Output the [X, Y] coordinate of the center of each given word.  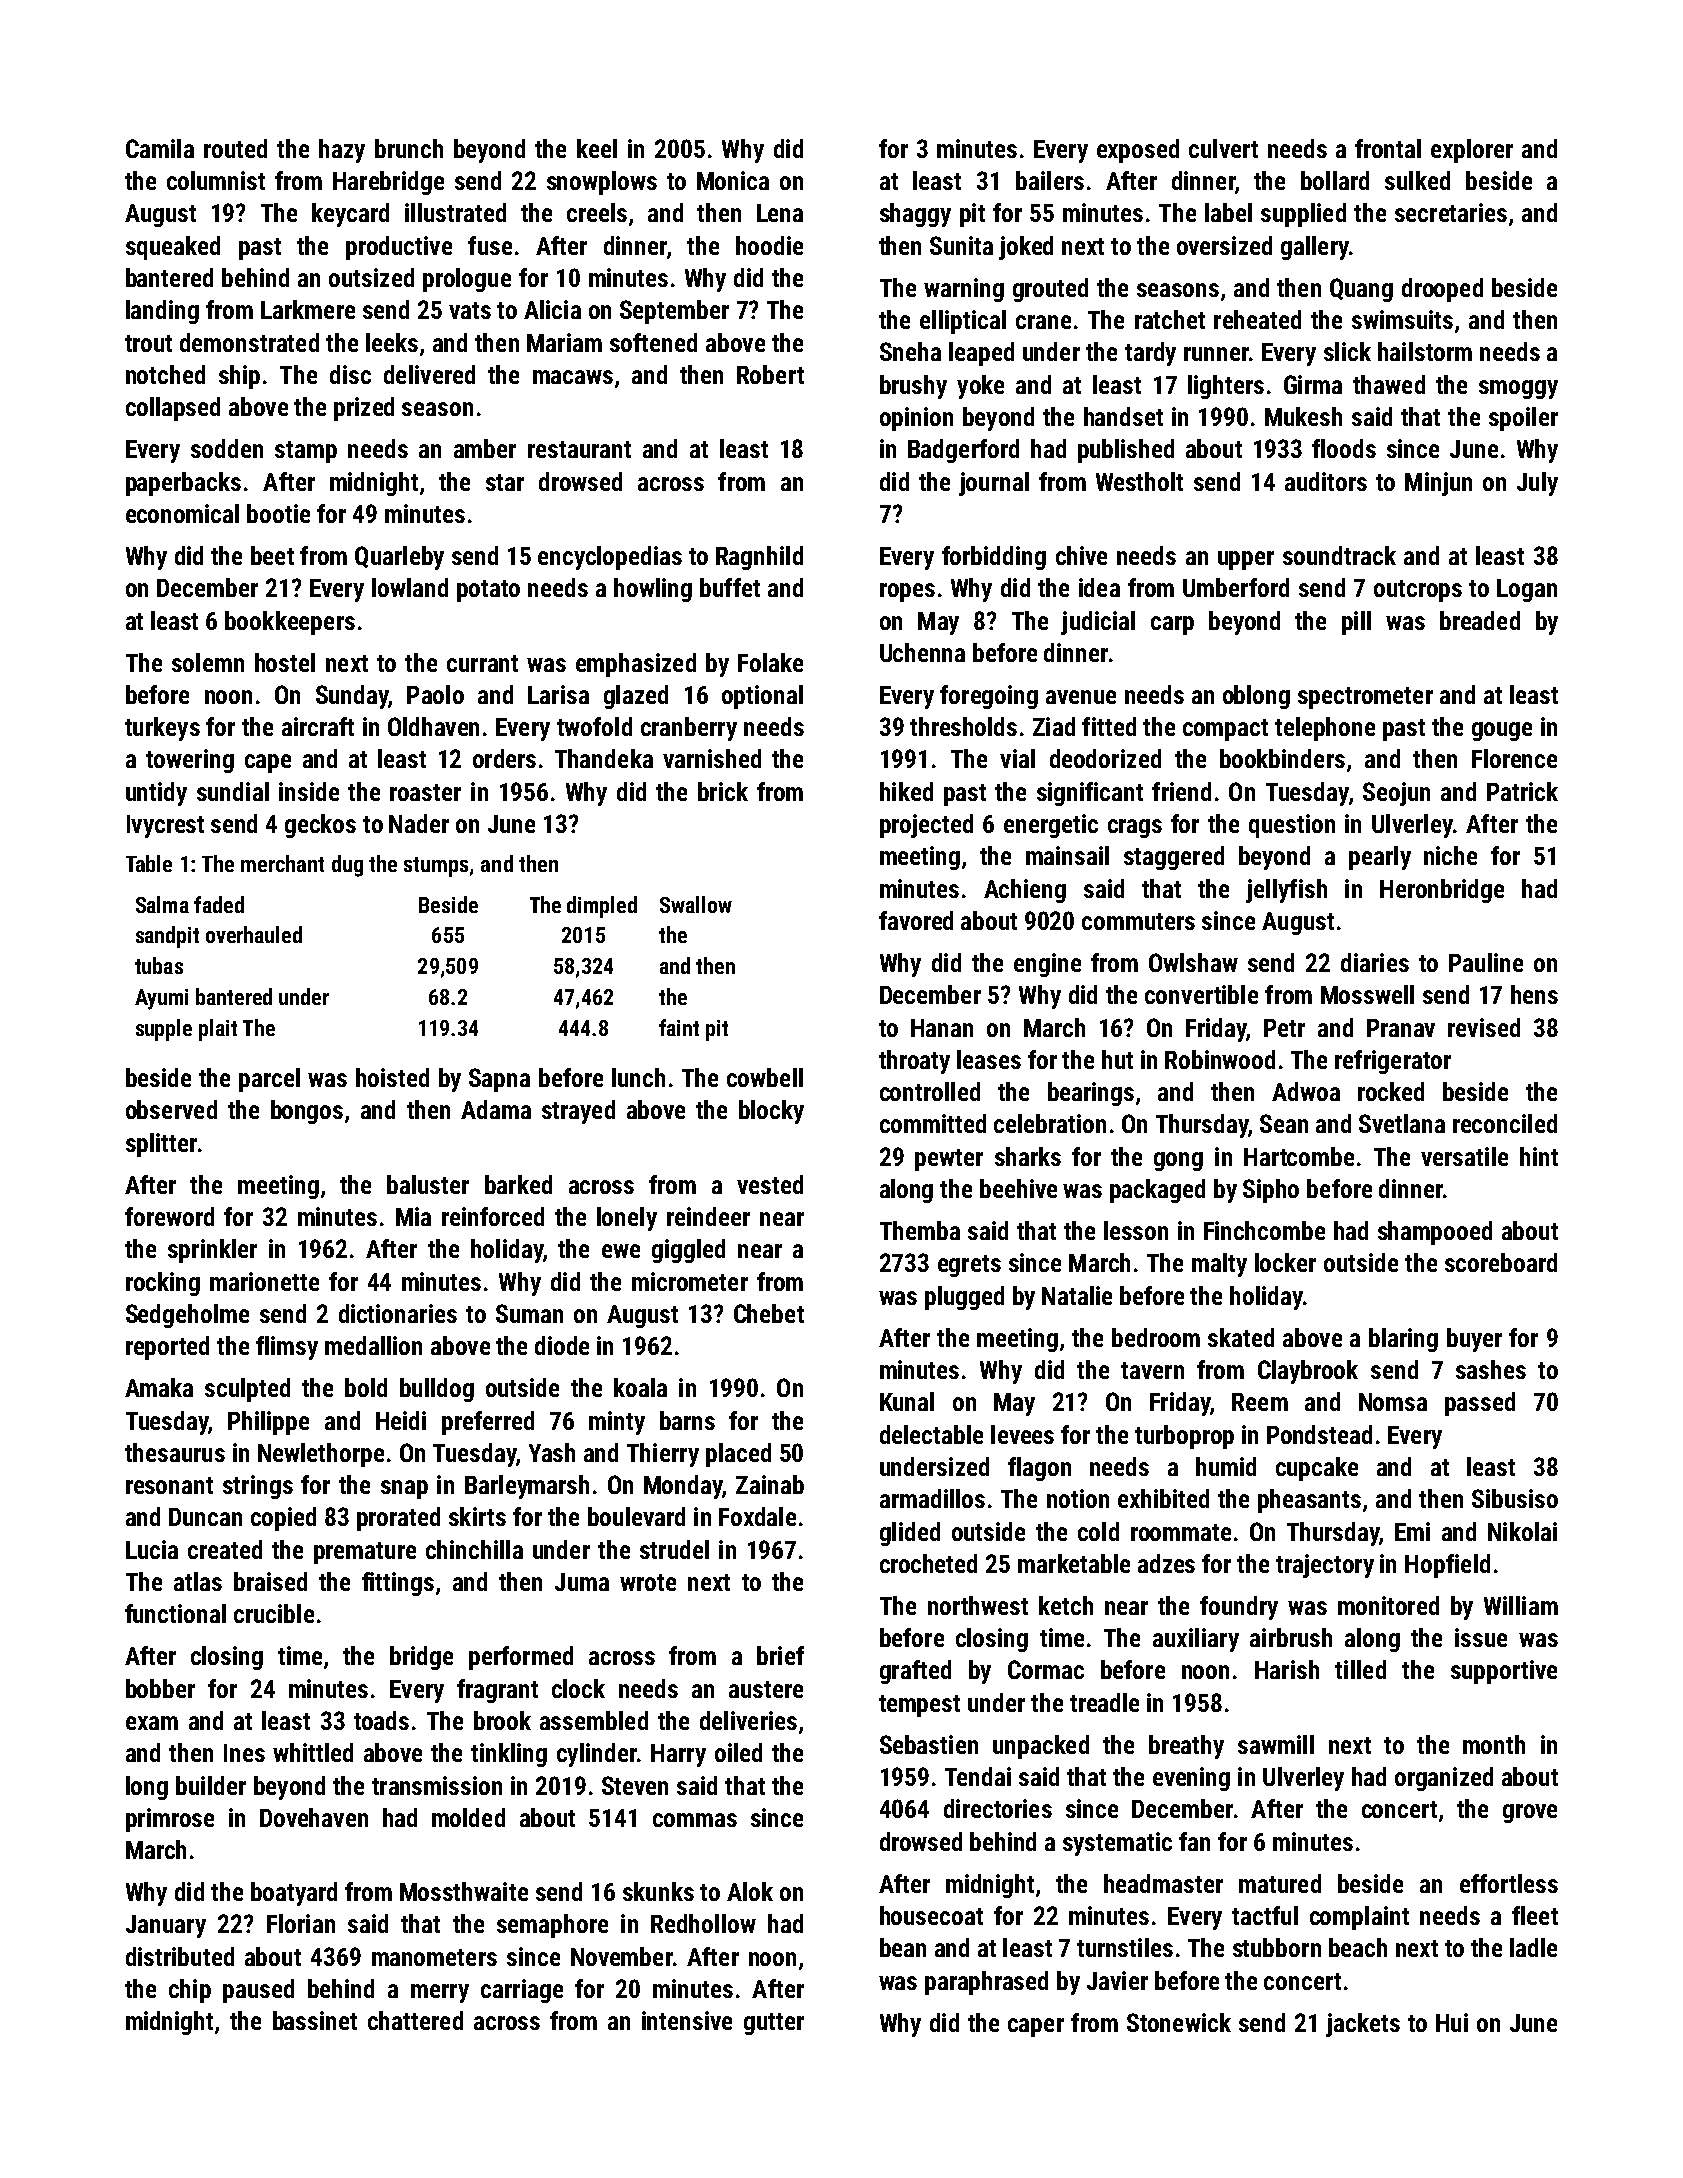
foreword [169, 1216]
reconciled [1505, 1123]
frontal [1388, 148]
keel [597, 148]
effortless [1509, 1883]
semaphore [552, 1926]
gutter [774, 2024]
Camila [160, 148]
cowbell [765, 1077]
